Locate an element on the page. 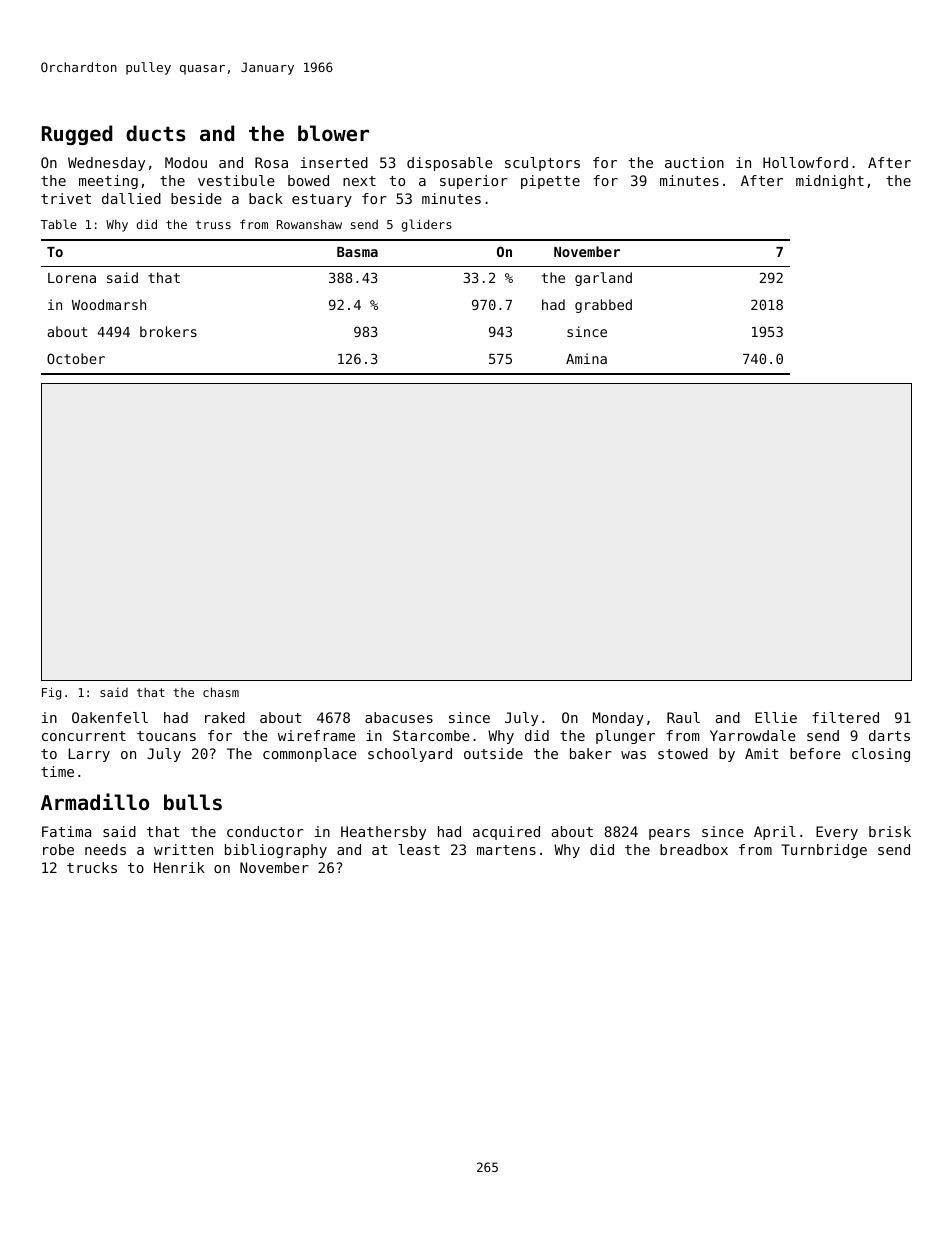  grabbed is located at coordinates (603, 306).
